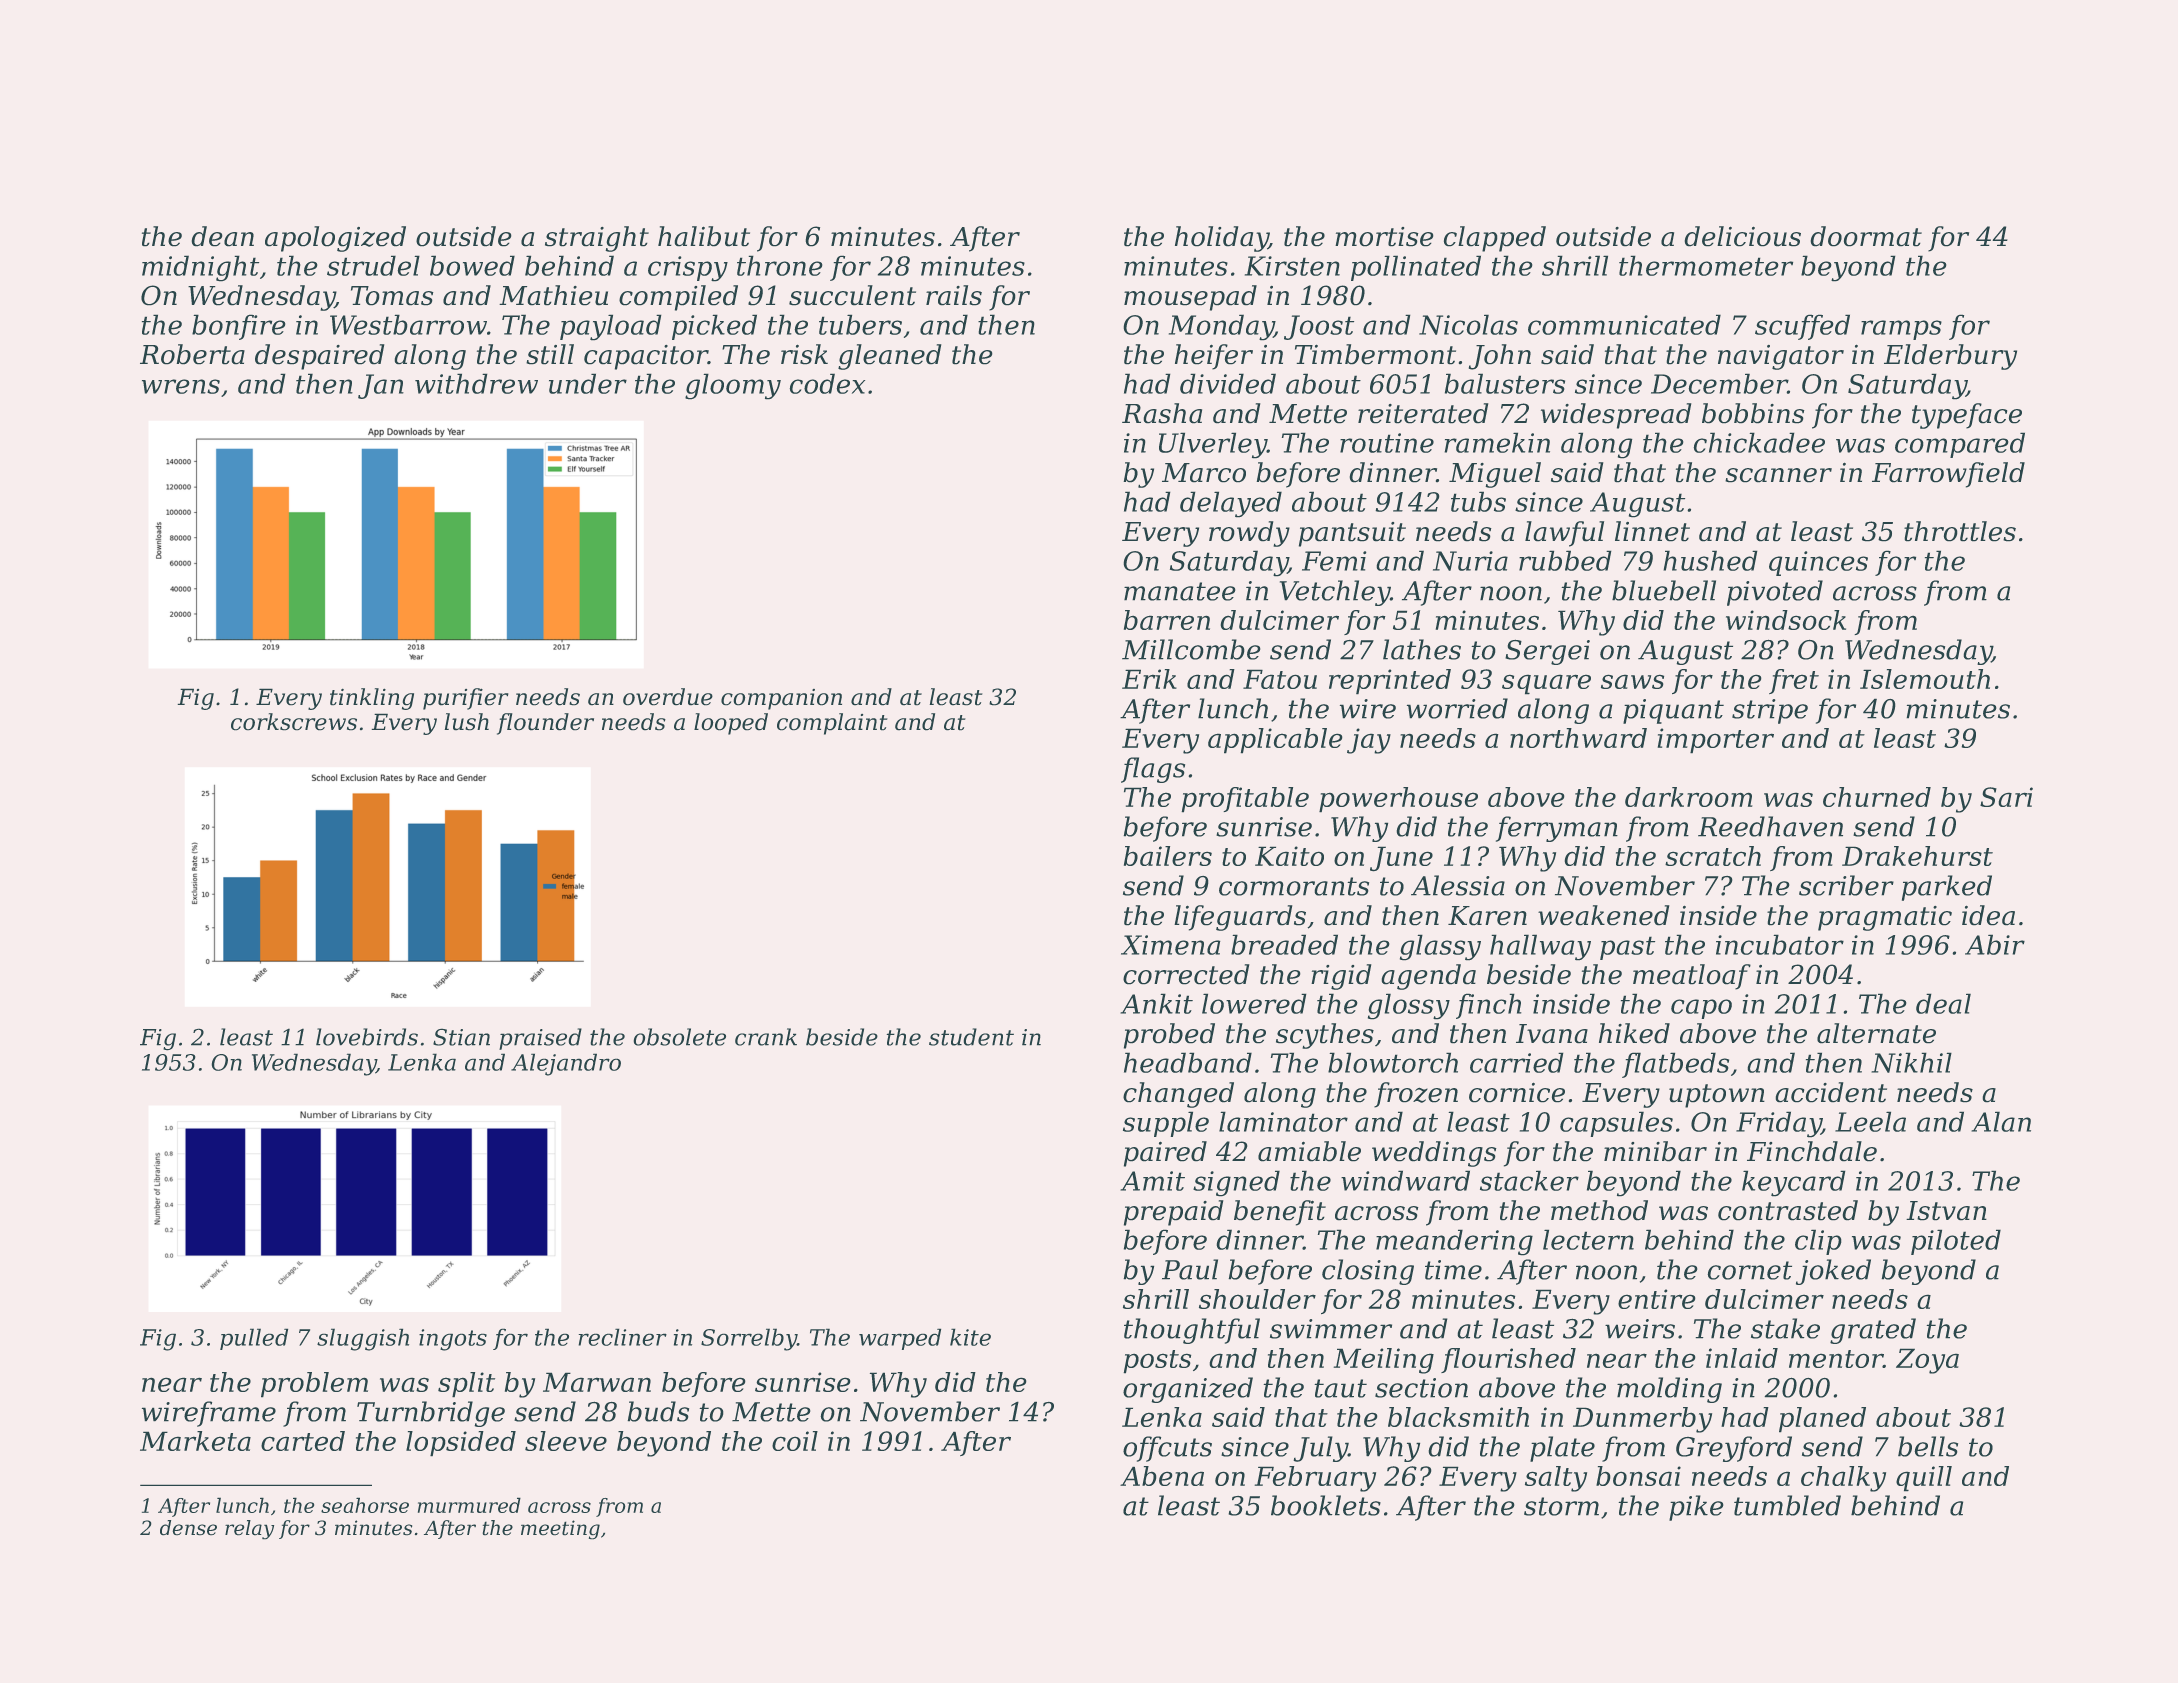 The image size is (2178, 1683). I want to click on dean, so click(222, 236).
